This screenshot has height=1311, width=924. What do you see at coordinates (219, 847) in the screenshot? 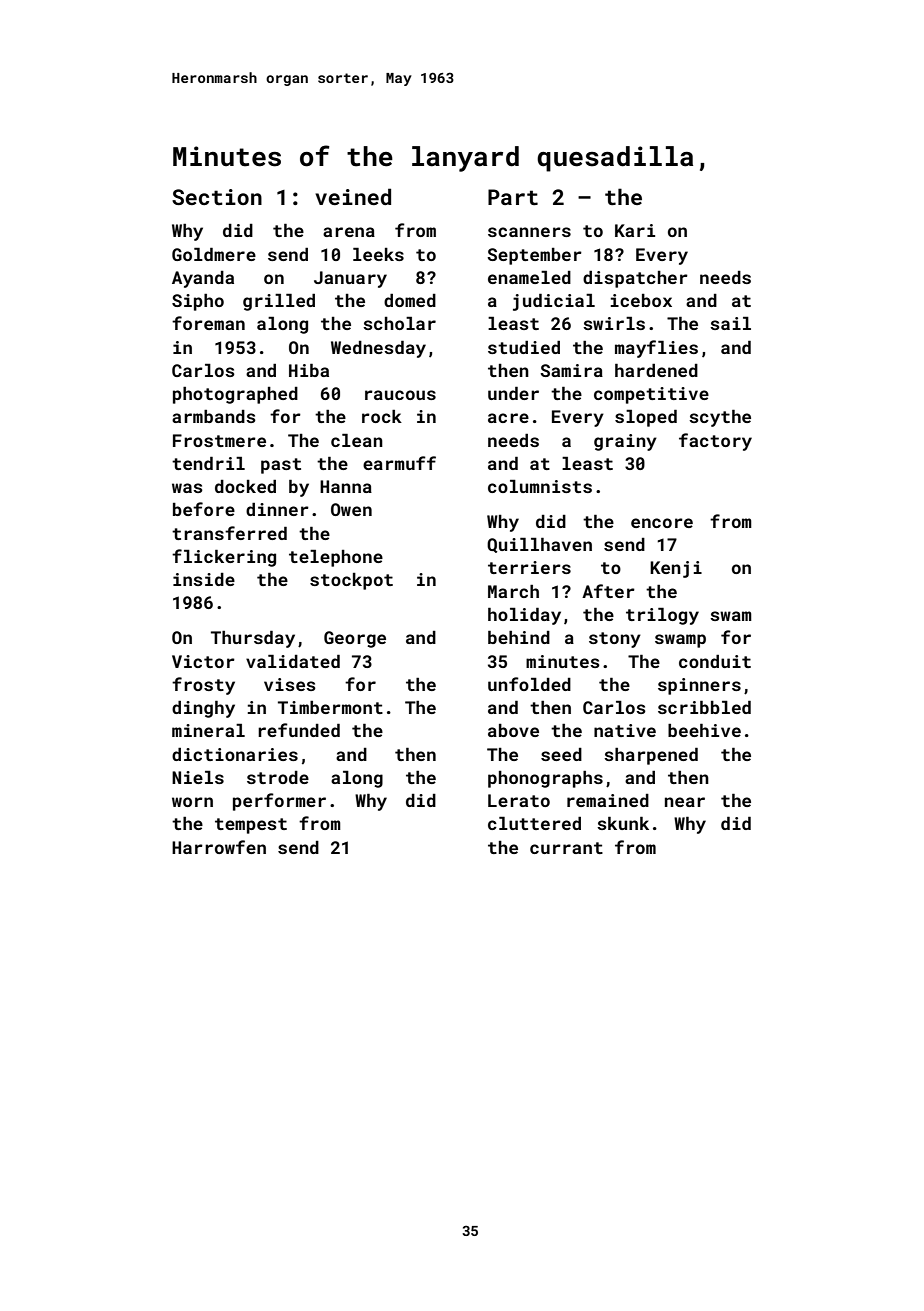
I see `Harrowfen` at bounding box center [219, 847].
